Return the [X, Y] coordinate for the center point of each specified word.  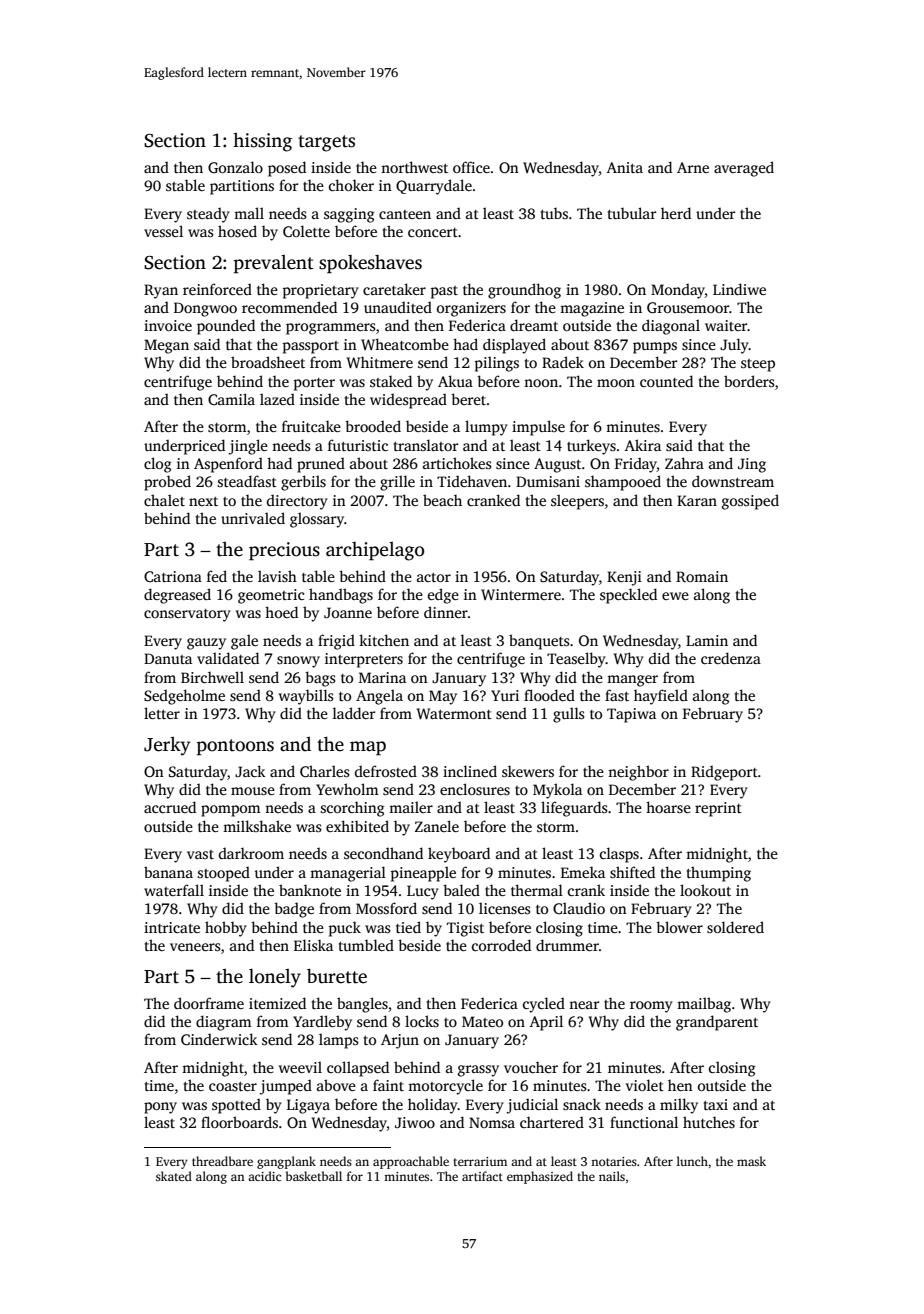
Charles [325, 771]
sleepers [577, 502]
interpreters [364, 660]
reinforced [217, 289]
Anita [625, 167]
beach [442, 500]
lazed [277, 399]
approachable [411, 1162]
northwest [414, 167]
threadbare [222, 1161]
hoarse [668, 807]
